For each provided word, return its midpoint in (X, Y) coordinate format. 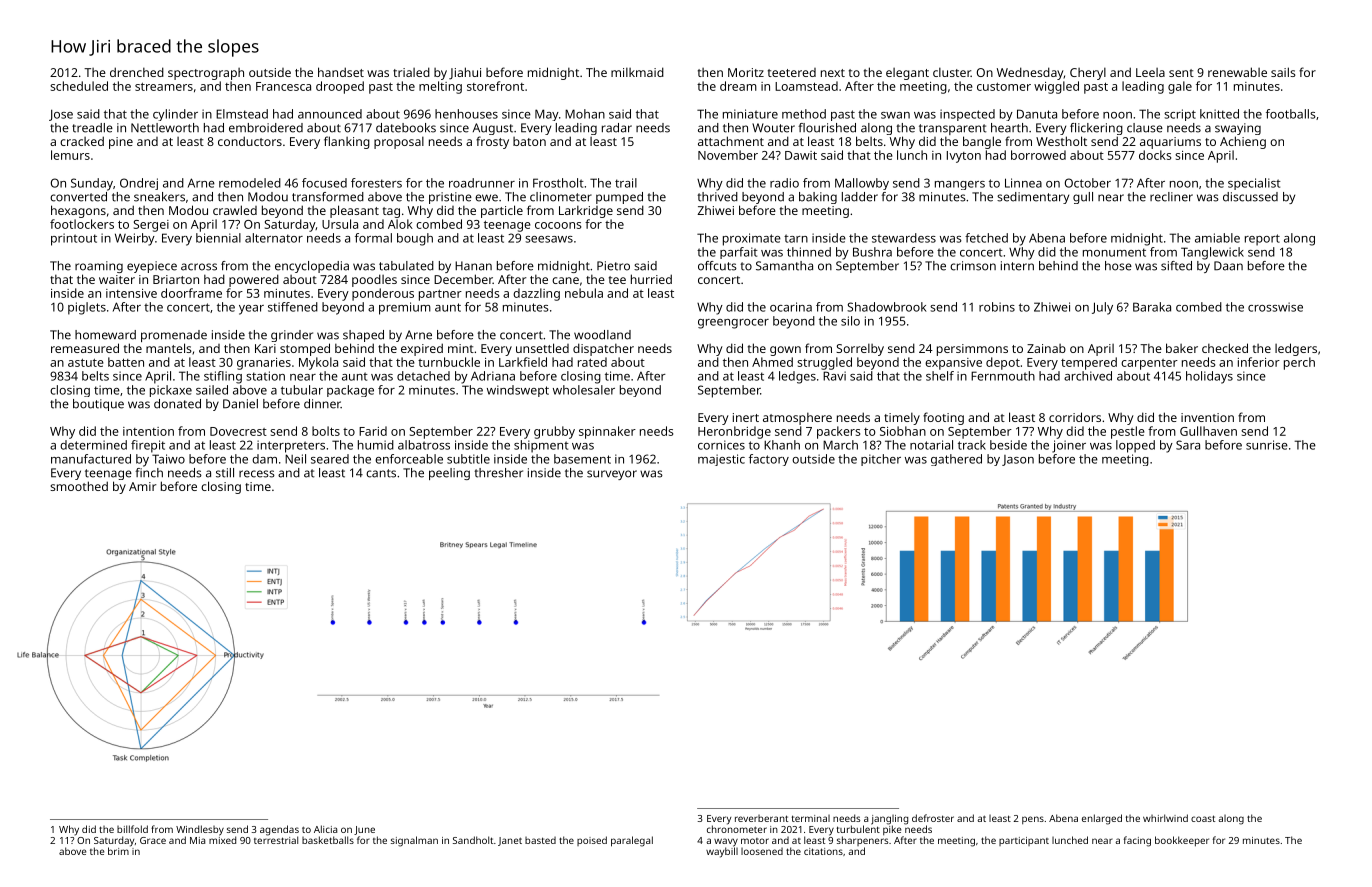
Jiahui (465, 73)
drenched (137, 72)
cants (381, 473)
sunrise (1267, 445)
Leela (1150, 72)
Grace (153, 840)
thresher (498, 473)
